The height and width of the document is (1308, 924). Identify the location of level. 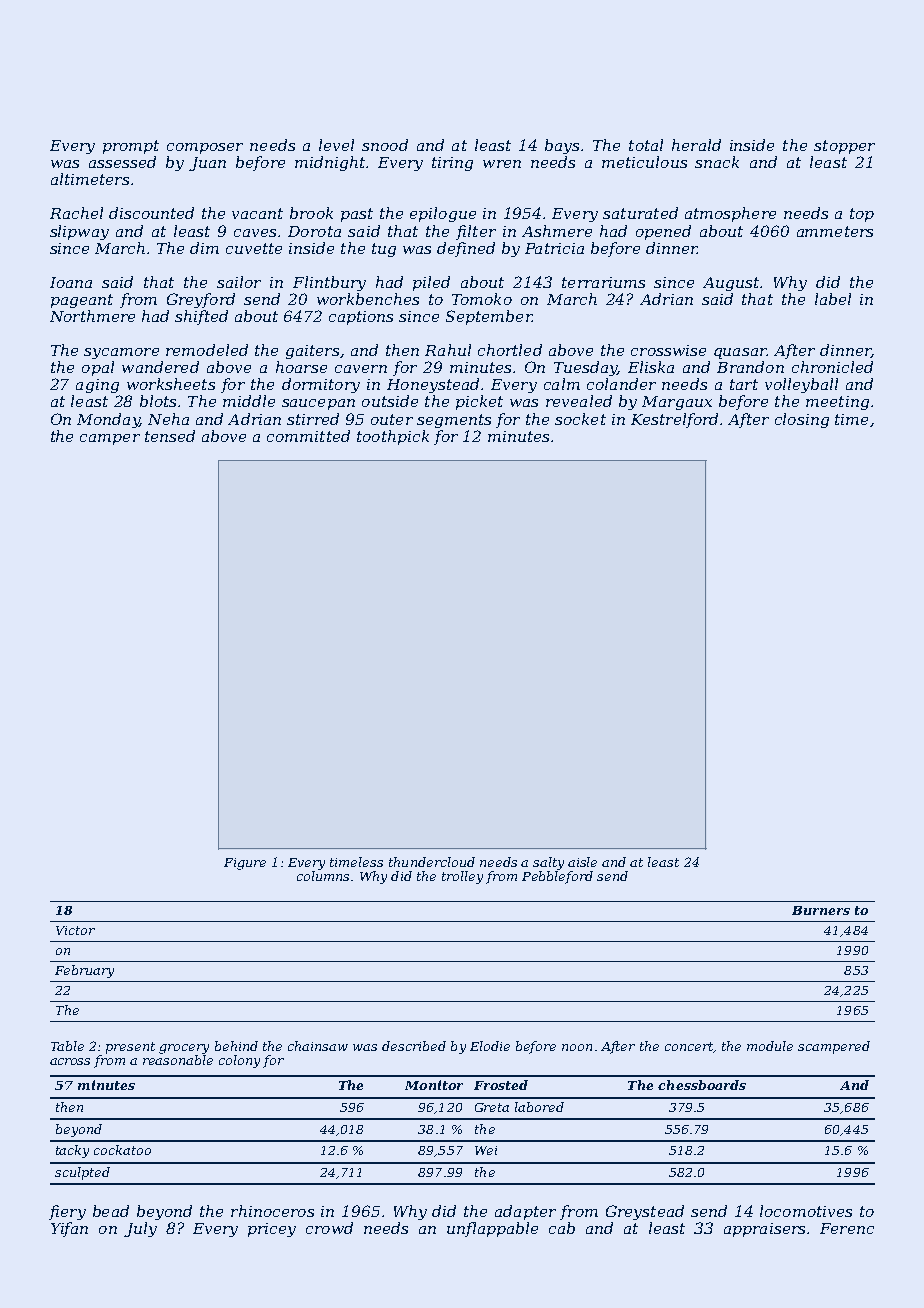
(336, 145).
